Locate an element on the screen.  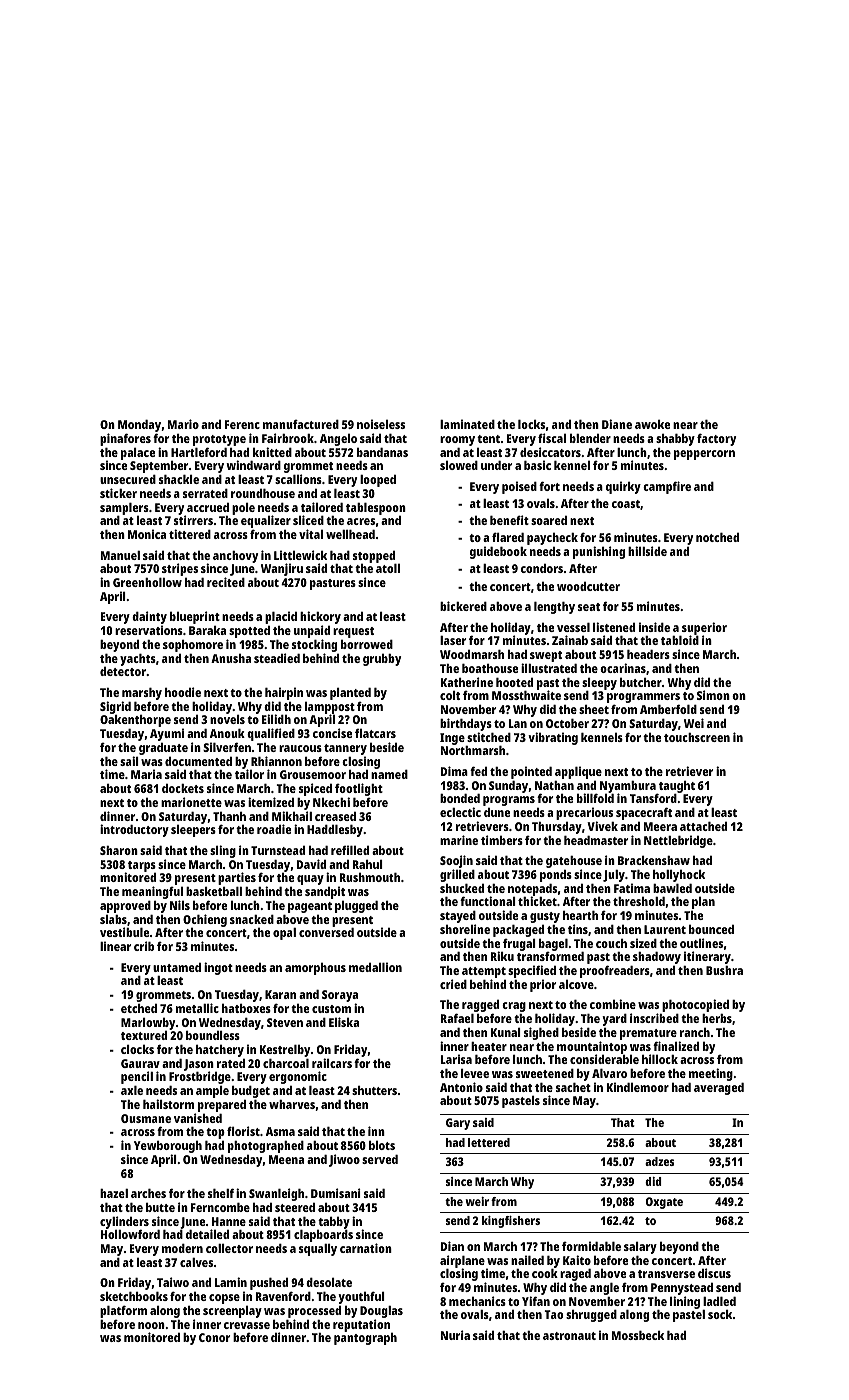
itinerary is located at coordinates (707, 957).
